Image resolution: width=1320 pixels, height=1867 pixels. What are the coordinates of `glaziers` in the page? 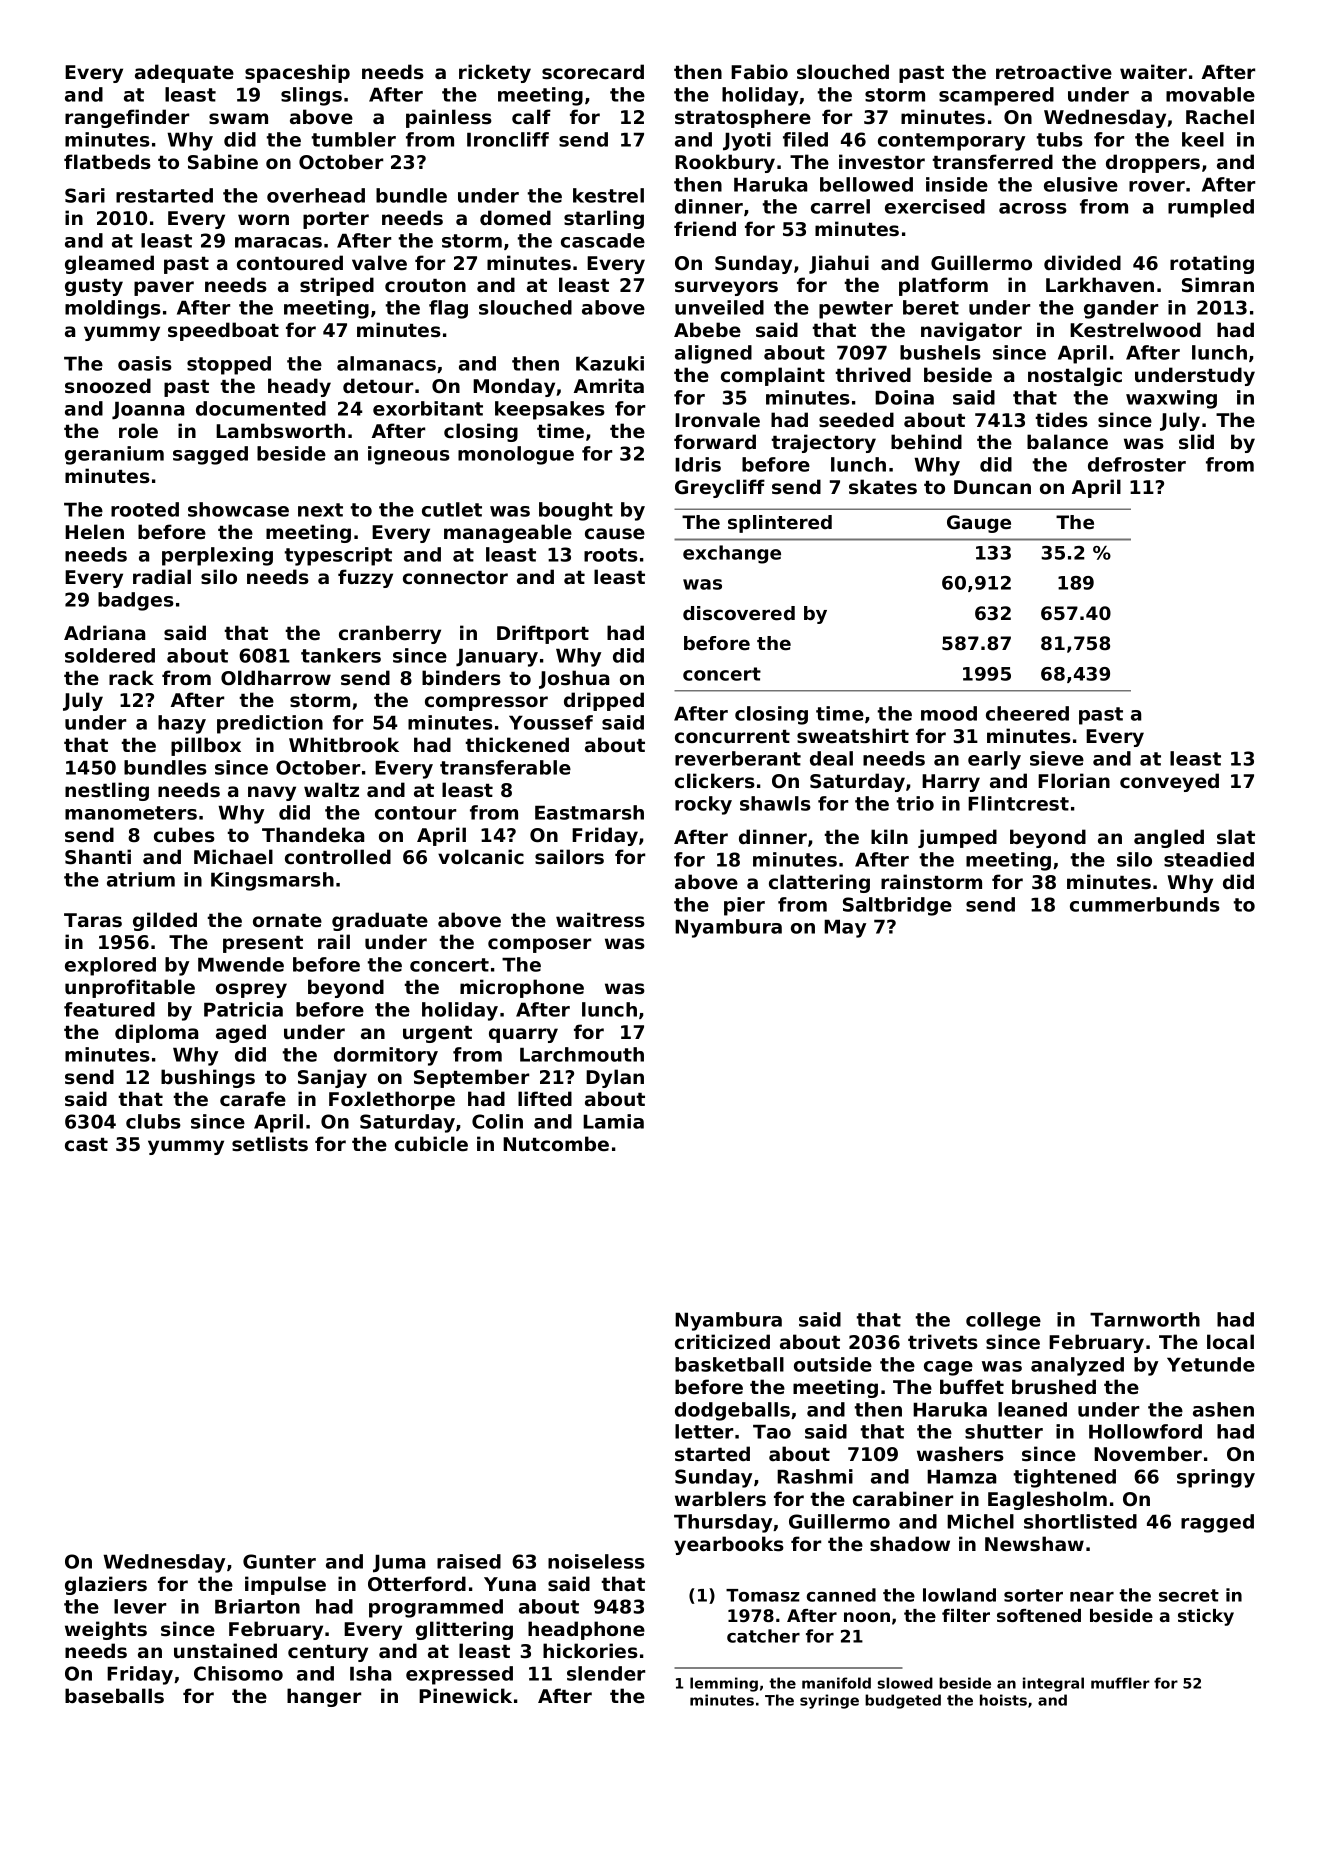 It's located at (106, 1585).
